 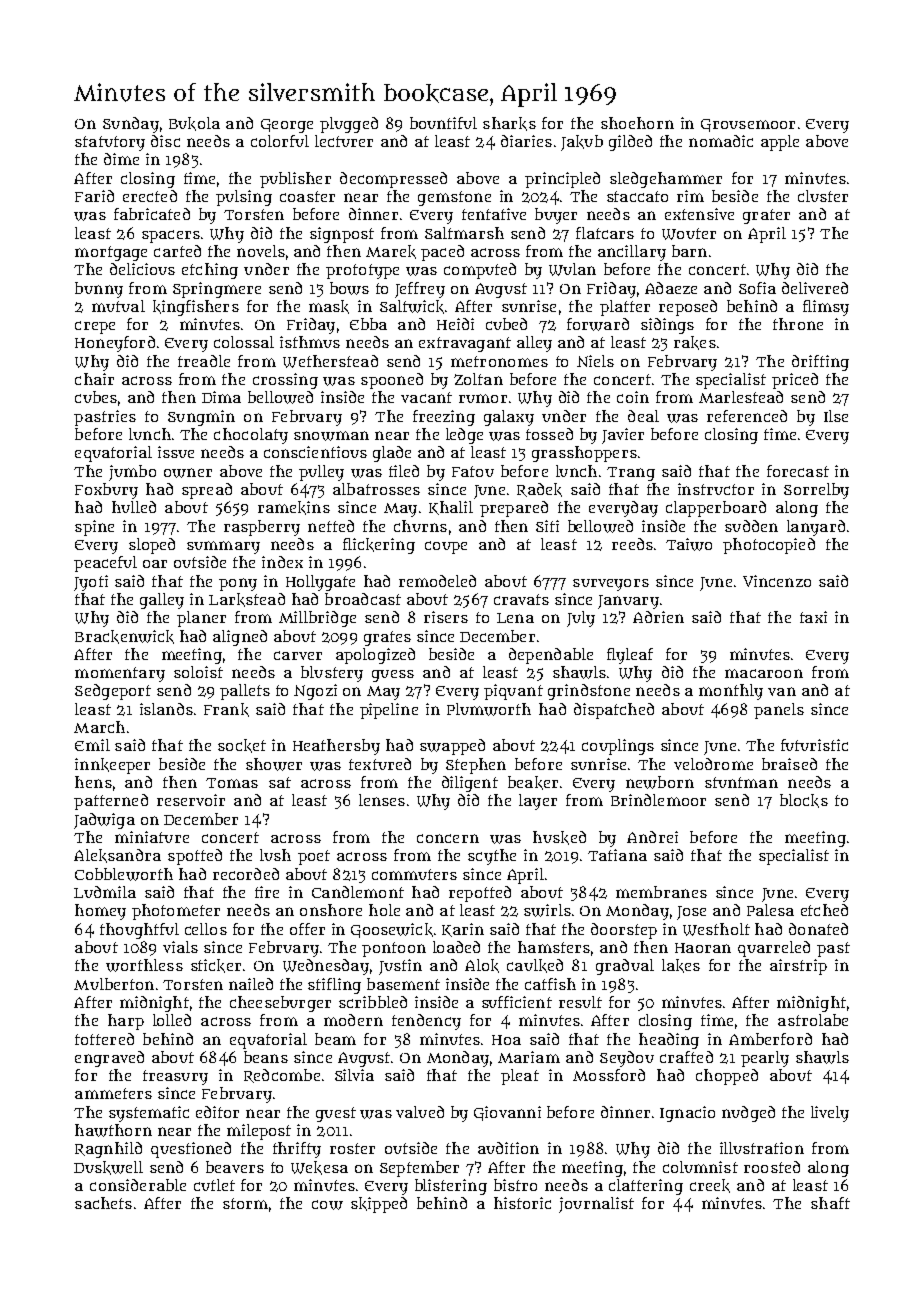 What do you see at coordinates (121, 159) in the screenshot?
I see `dime` at bounding box center [121, 159].
